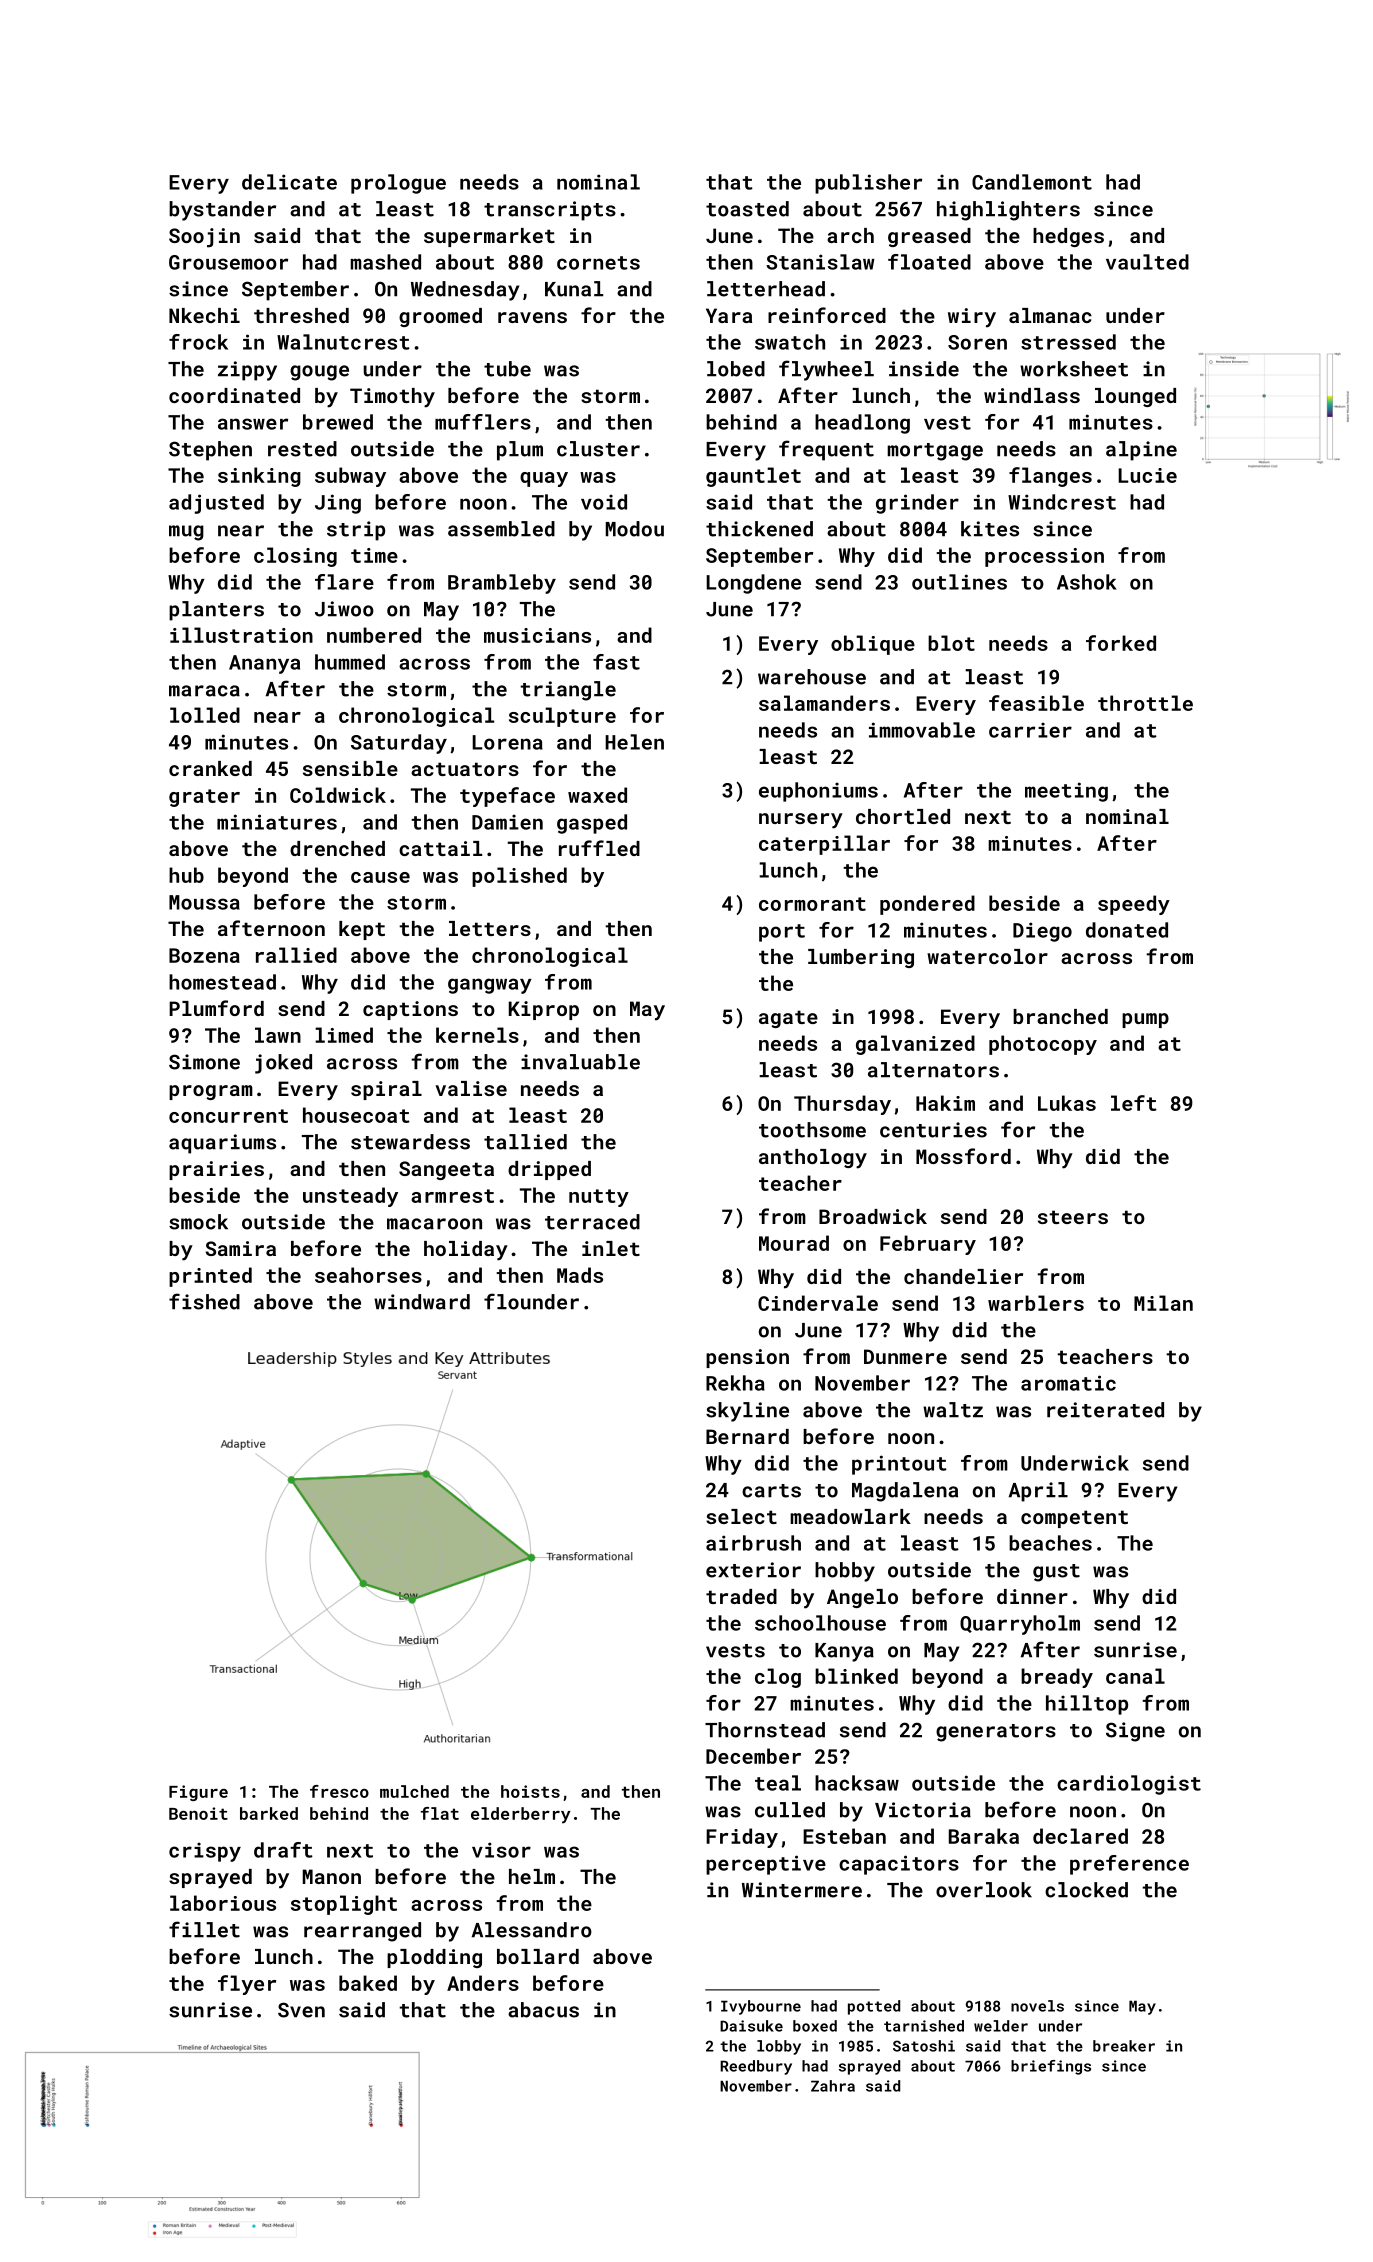  I want to click on Benoit, so click(198, 1813).
